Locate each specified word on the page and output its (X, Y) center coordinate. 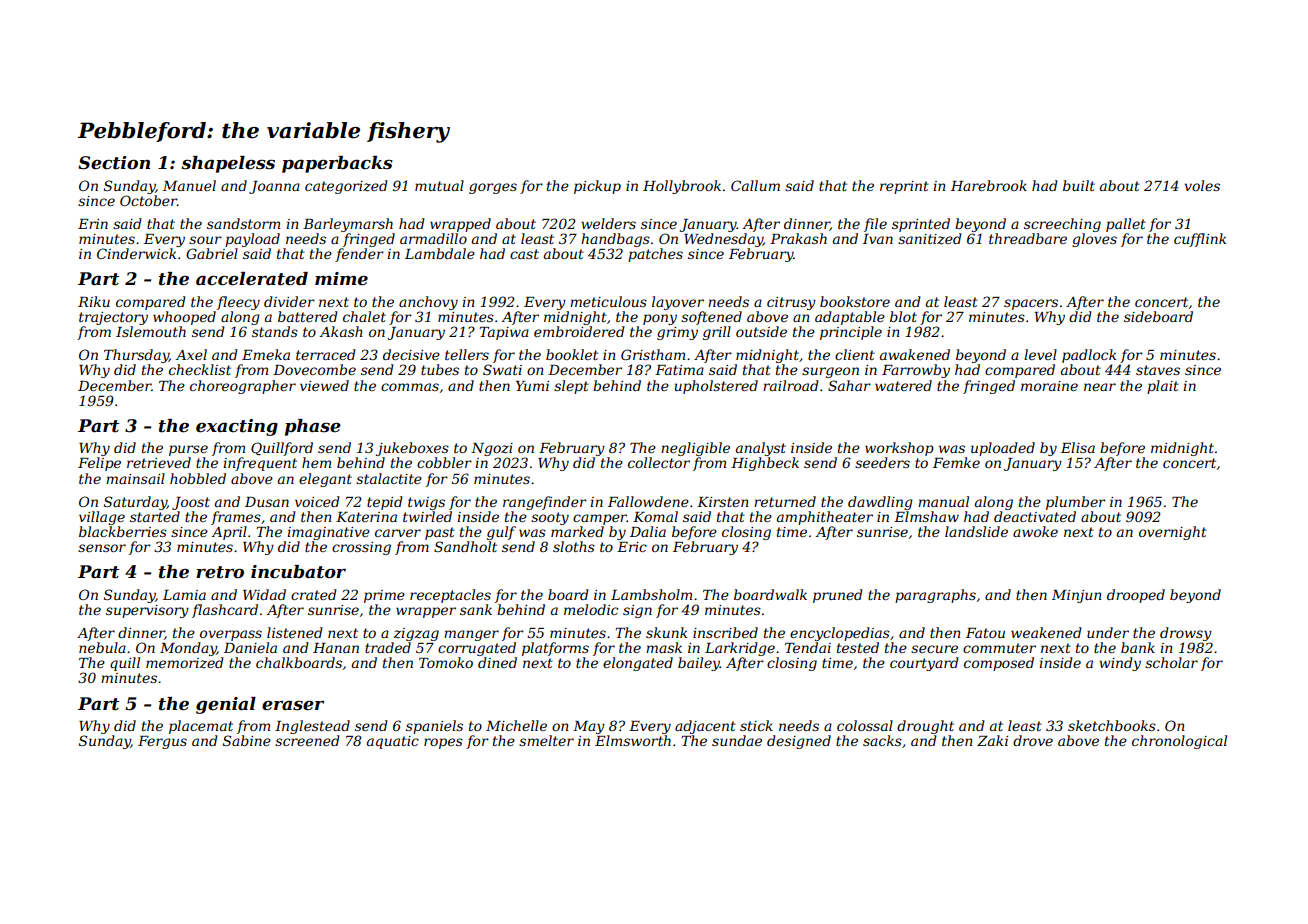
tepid (385, 503)
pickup (597, 187)
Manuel (189, 185)
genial (226, 705)
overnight (1173, 533)
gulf (501, 533)
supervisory (147, 611)
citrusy (791, 303)
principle (851, 333)
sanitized (930, 239)
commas (410, 387)
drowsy (1186, 634)
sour (205, 240)
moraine (1049, 386)
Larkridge (740, 649)
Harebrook (989, 185)
